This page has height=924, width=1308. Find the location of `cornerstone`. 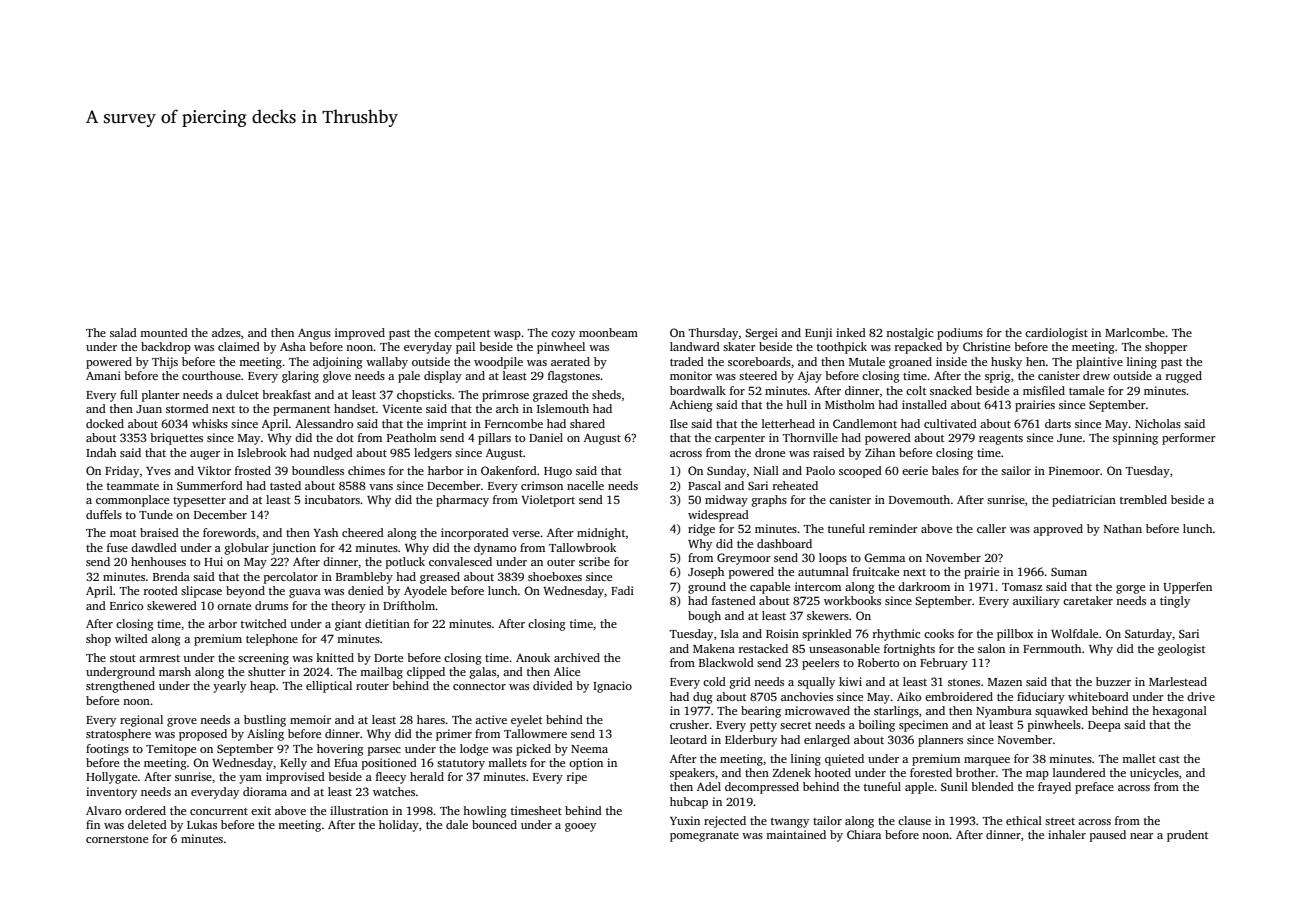

cornerstone is located at coordinates (117, 839).
